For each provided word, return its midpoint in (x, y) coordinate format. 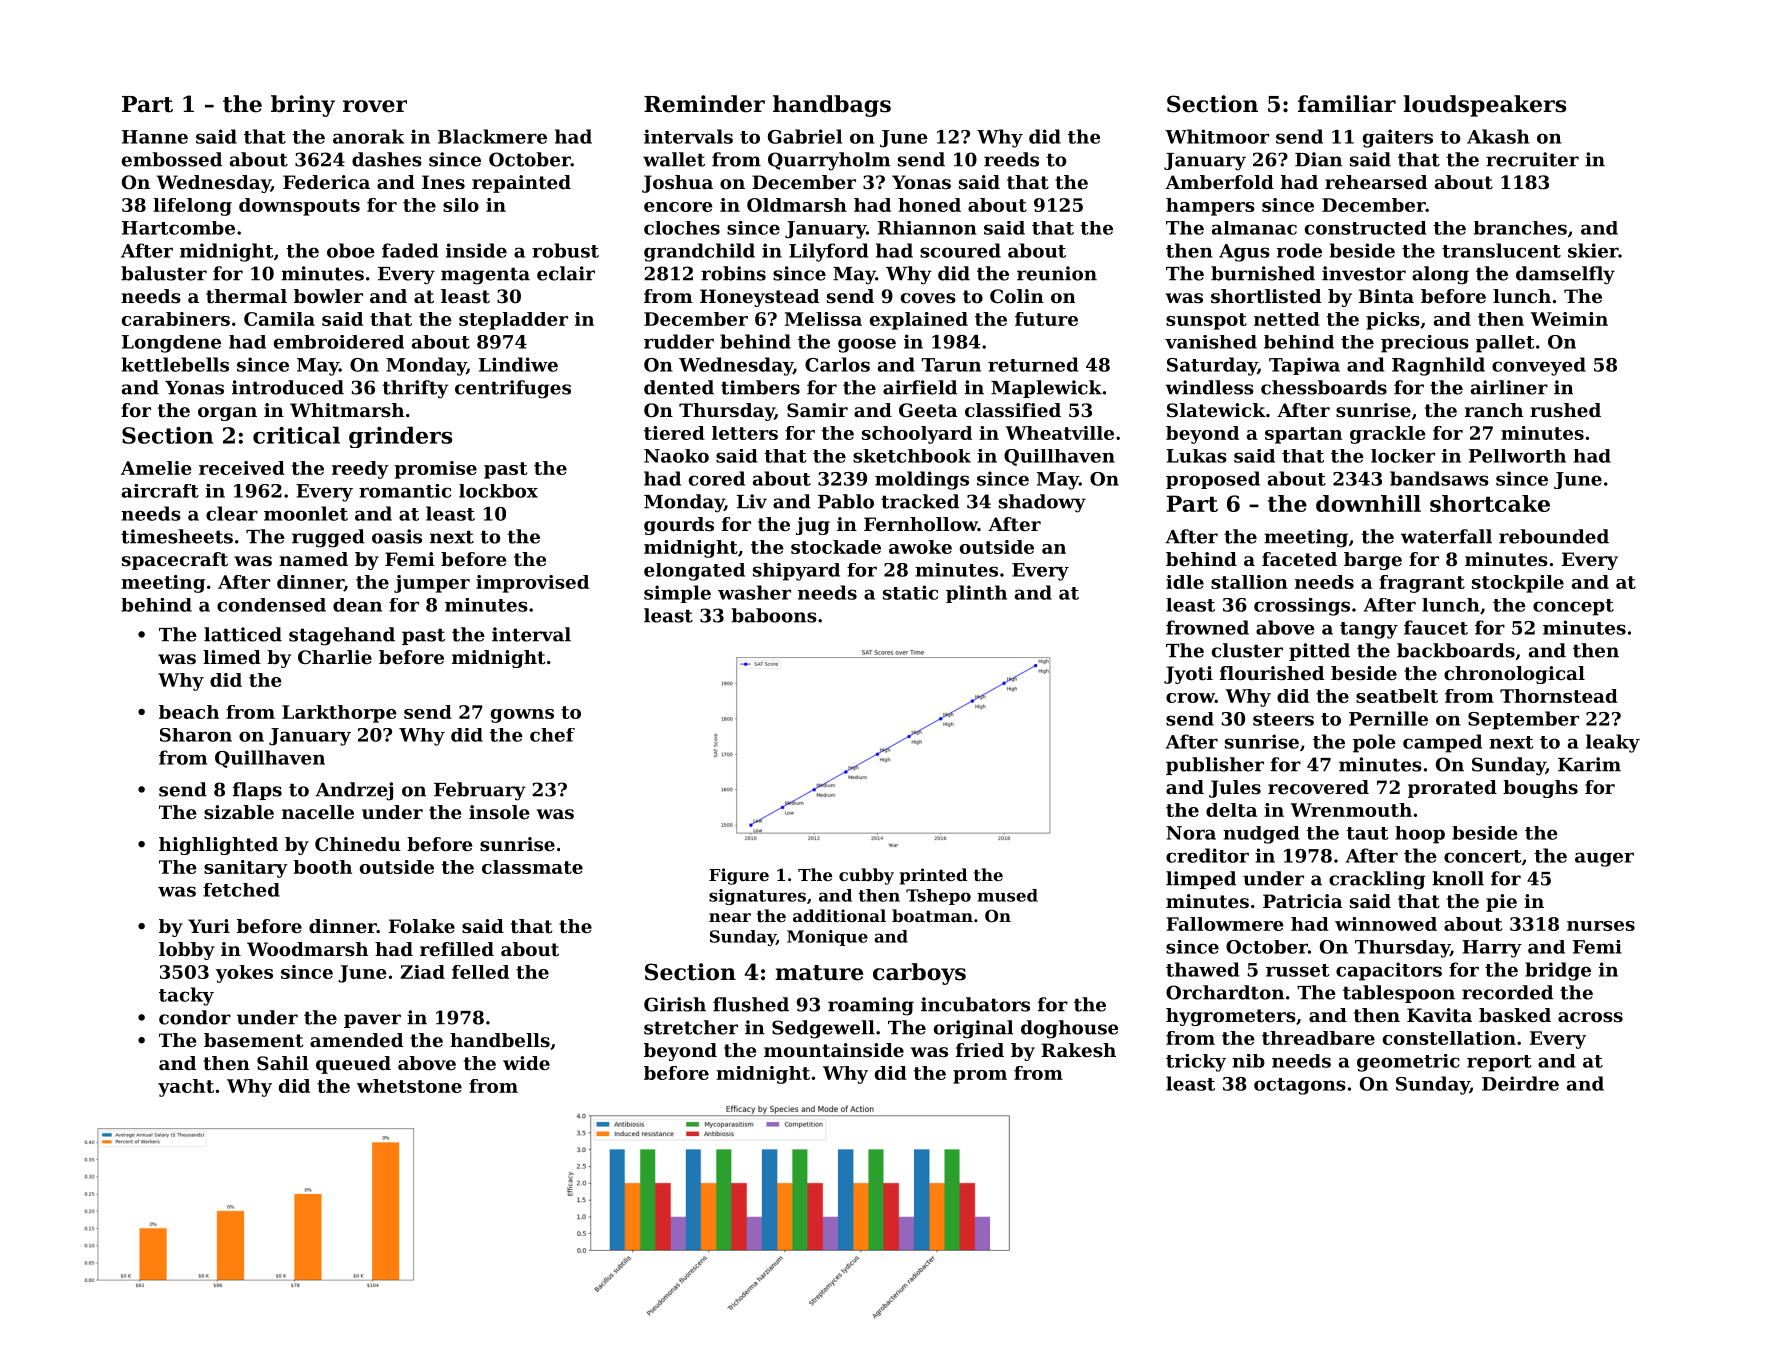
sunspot (1206, 321)
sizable (239, 812)
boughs (1540, 789)
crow (1190, 698)
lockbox (498, 491)
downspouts (299, 207)
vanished (1211, 342)
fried (980, 1050)
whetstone (409, 1086)
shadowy (1042, 503)
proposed (1213, 480)
